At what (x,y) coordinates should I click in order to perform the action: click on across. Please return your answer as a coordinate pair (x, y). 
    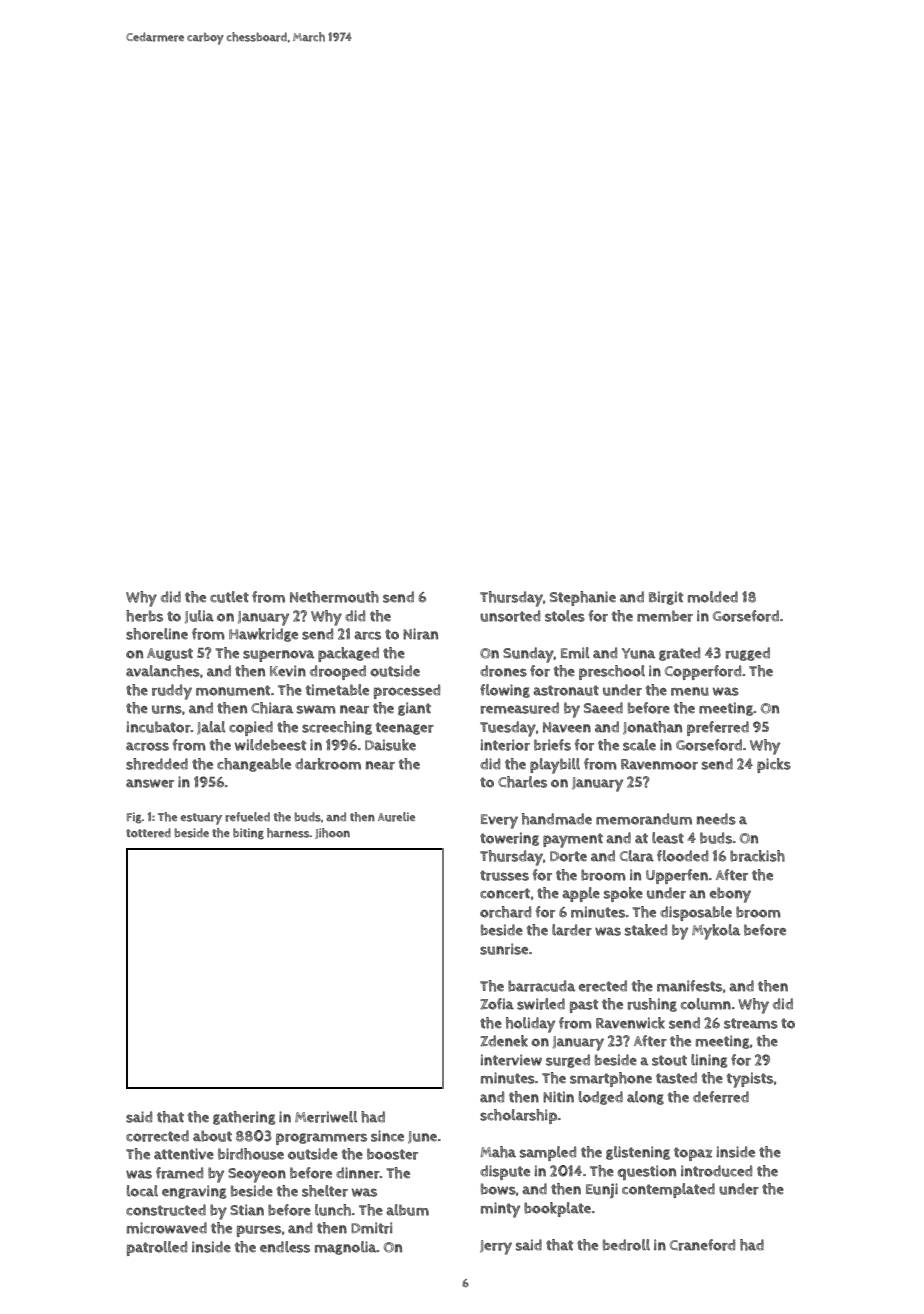
    Looking at the image, I should click on (147, 746).
